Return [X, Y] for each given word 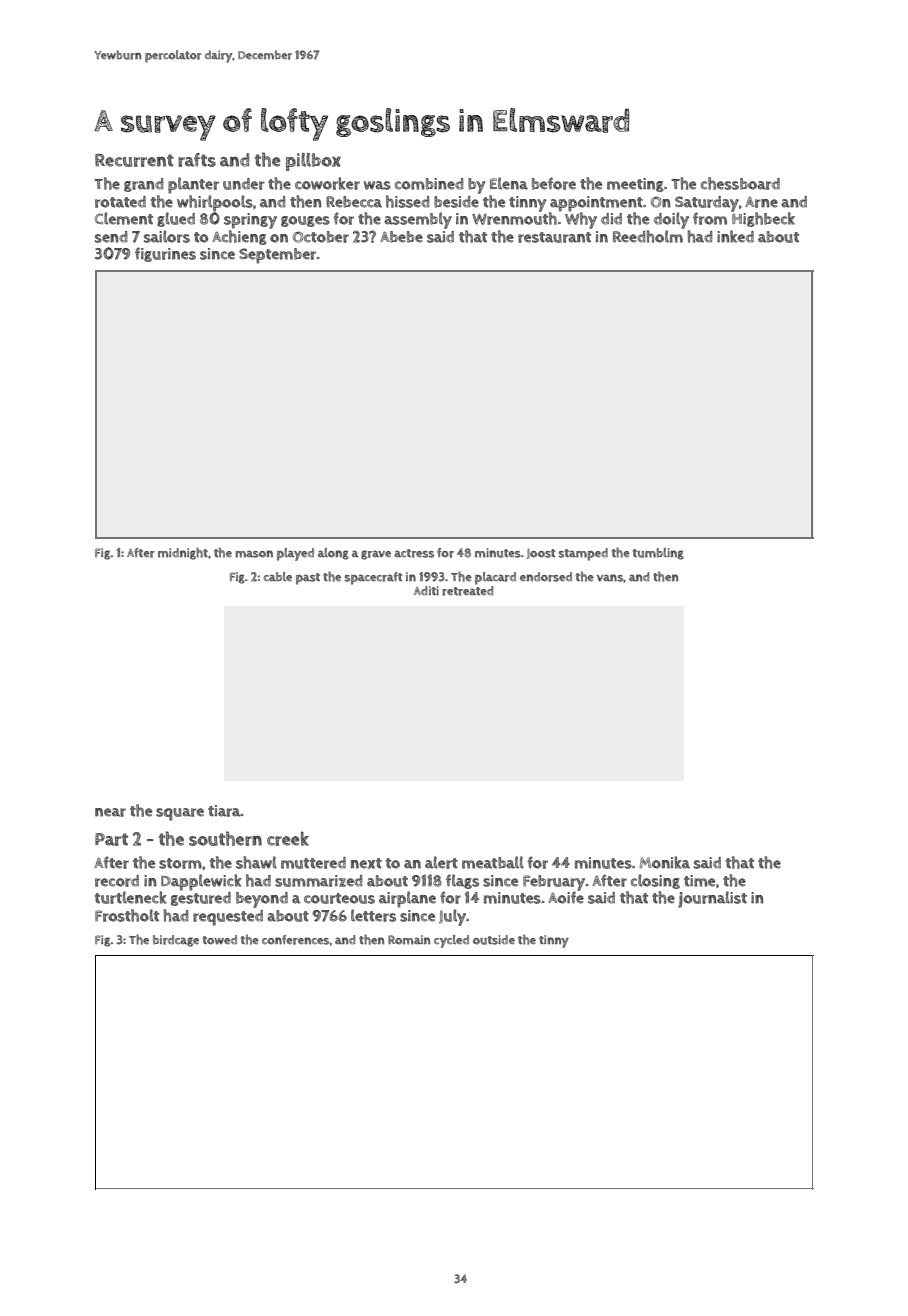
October [321, 237]
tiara [224, 811]
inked [735, 236]
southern [225, 838]
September [278, 256]
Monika [664, 862]
